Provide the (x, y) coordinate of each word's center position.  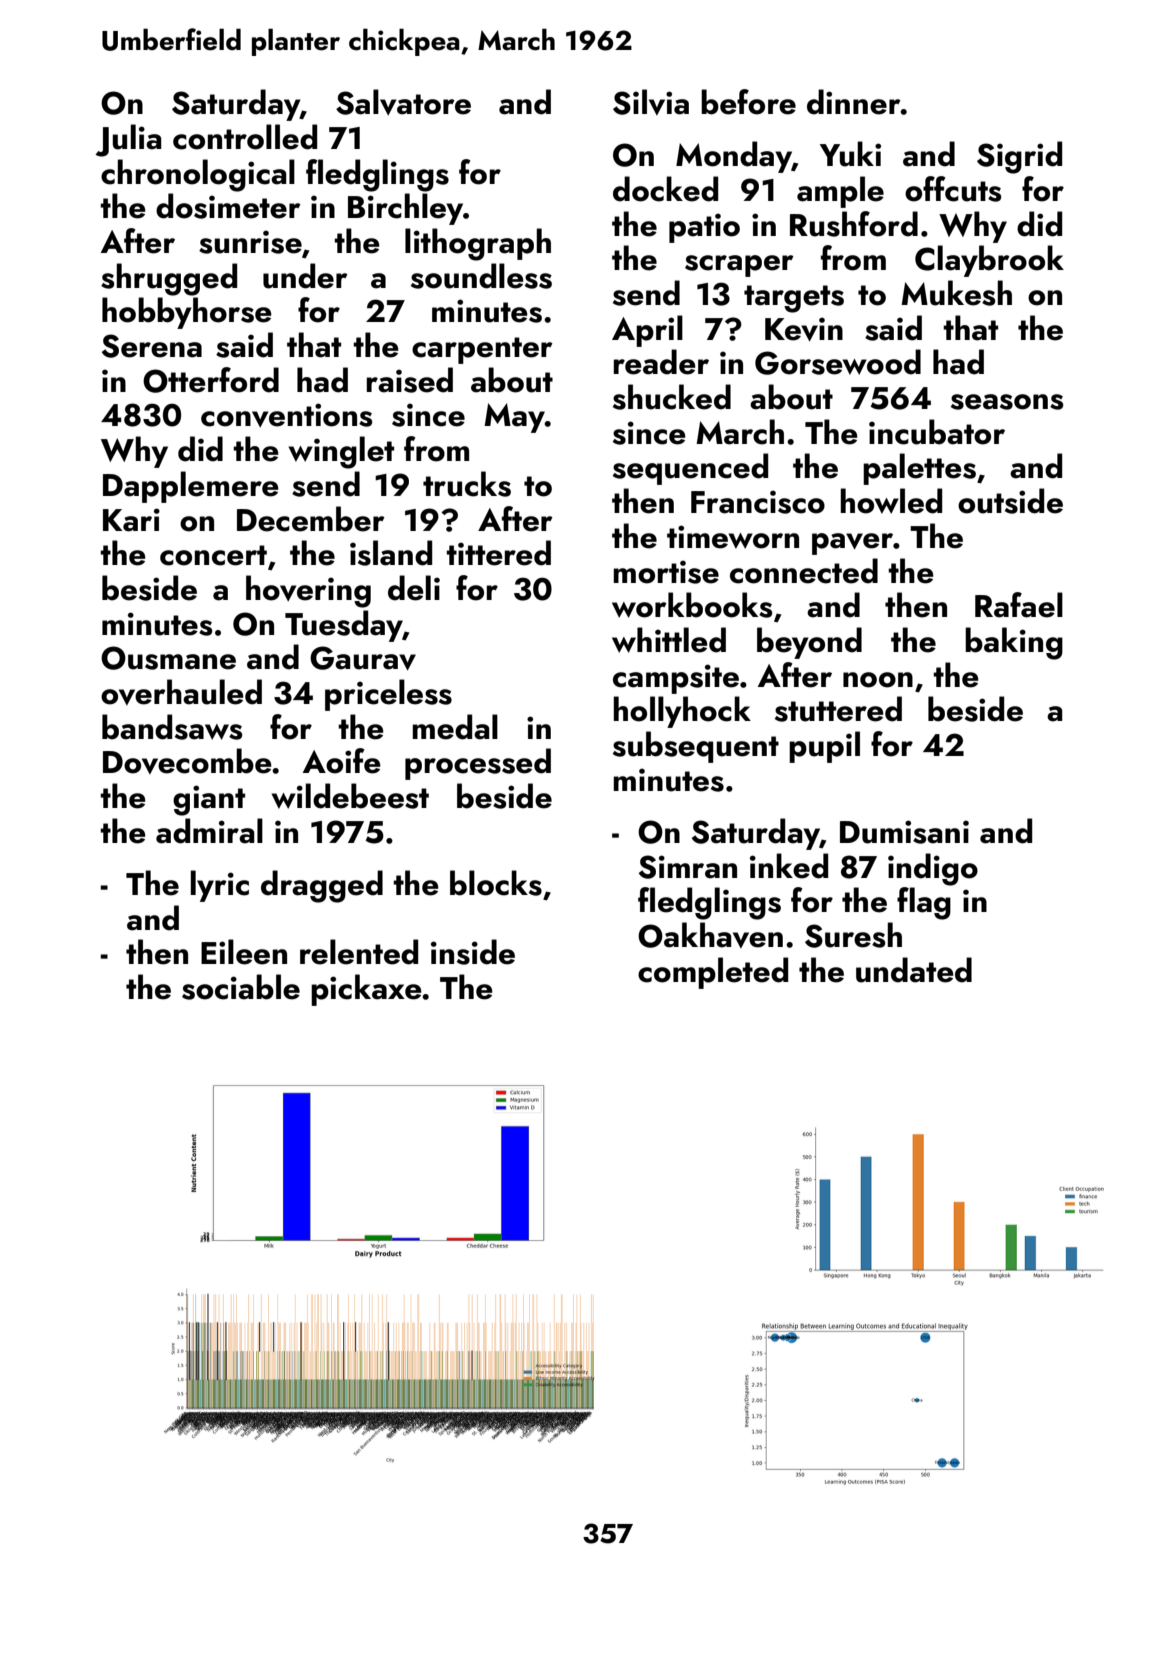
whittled (669, 640)
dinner (854, 102)
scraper (739, 266)
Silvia (651, 102)
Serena (152, 346)
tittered (498, 553)
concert (213, 555)
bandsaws (172, 727)
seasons (1007, 402)
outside (1010, 501)
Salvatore (403, 102)
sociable (241, 987)
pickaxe (366, 990)
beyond (809, 643)
